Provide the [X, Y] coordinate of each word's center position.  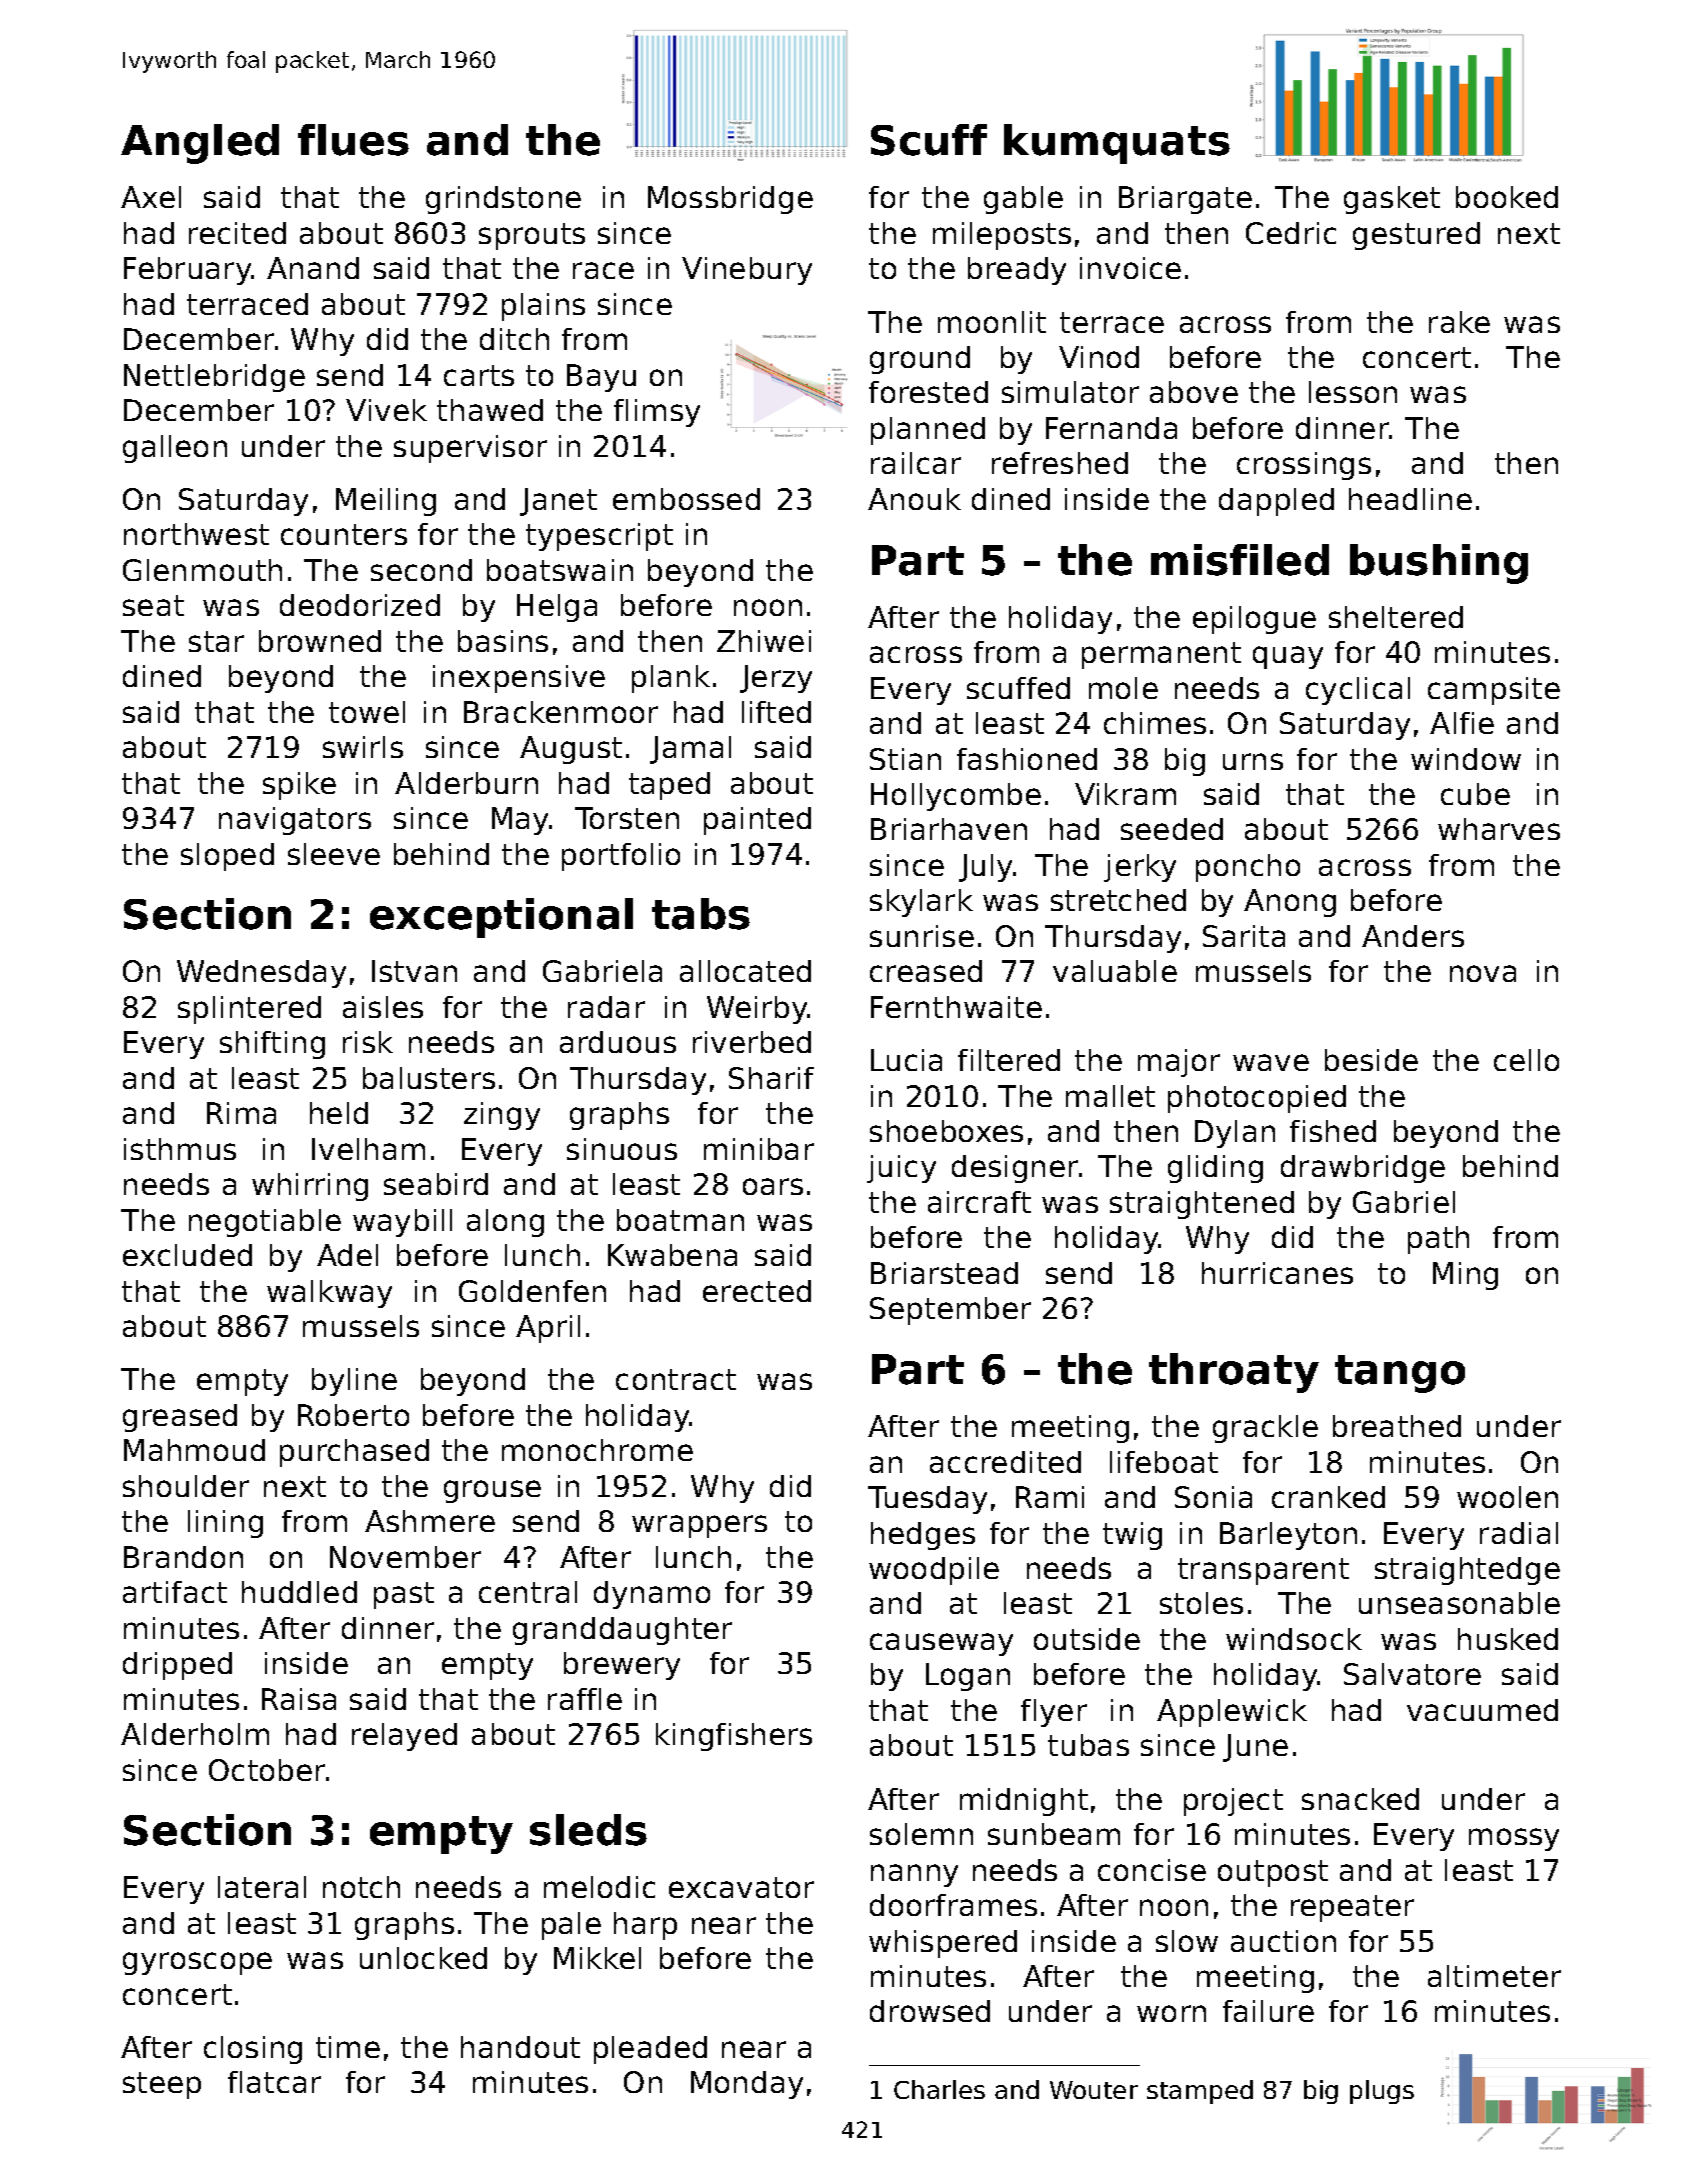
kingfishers [734, 1737]
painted [757, 821]
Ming [1465, 1276]
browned [320, 641]
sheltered [1396, 617]
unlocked [423, 1958]
